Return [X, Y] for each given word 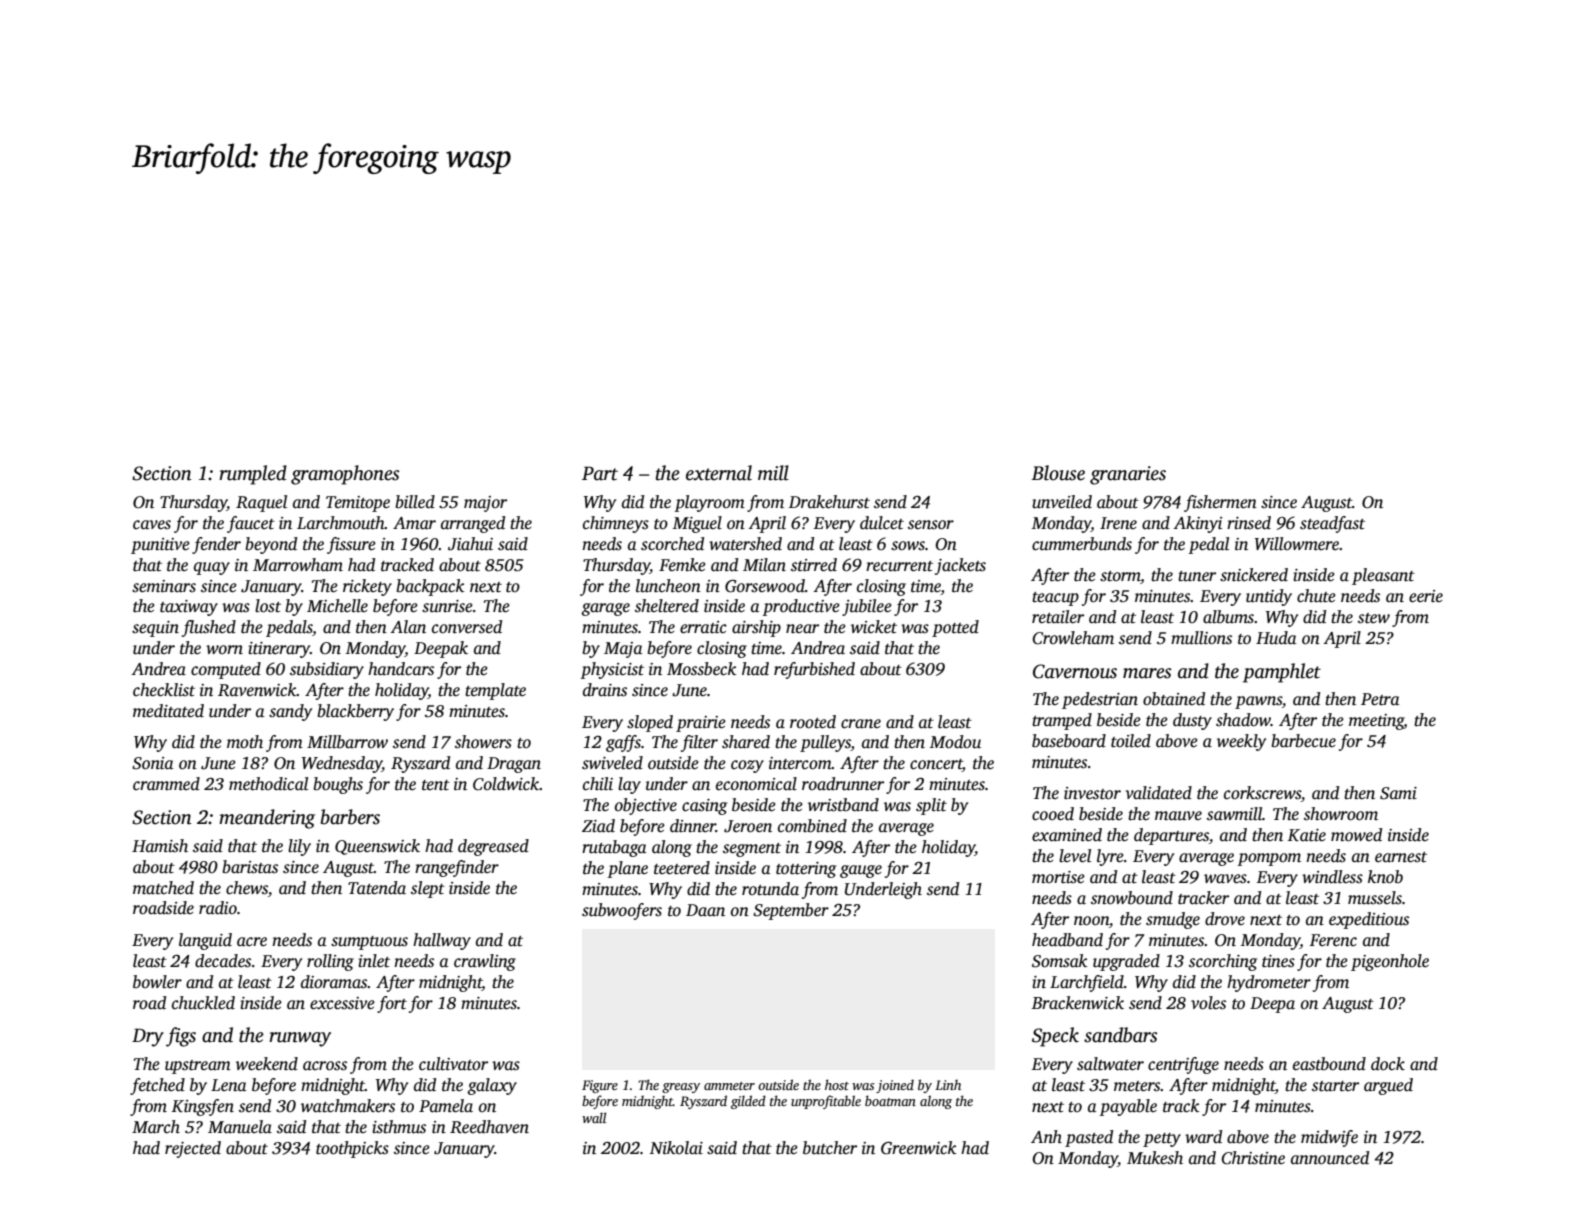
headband [1067, 940]
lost [268, 606]
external [719, 473]
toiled [1131, 741]
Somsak [1059, 961]
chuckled [203, 1003]
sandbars [1121, 1035]
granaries [1128, 475]
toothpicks [352, 1149]
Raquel [261, 503]
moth [245, 742]
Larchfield [1087, 983]
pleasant [1383, 576]
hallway [442, 941]
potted [955, 628]
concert [936, 765]
